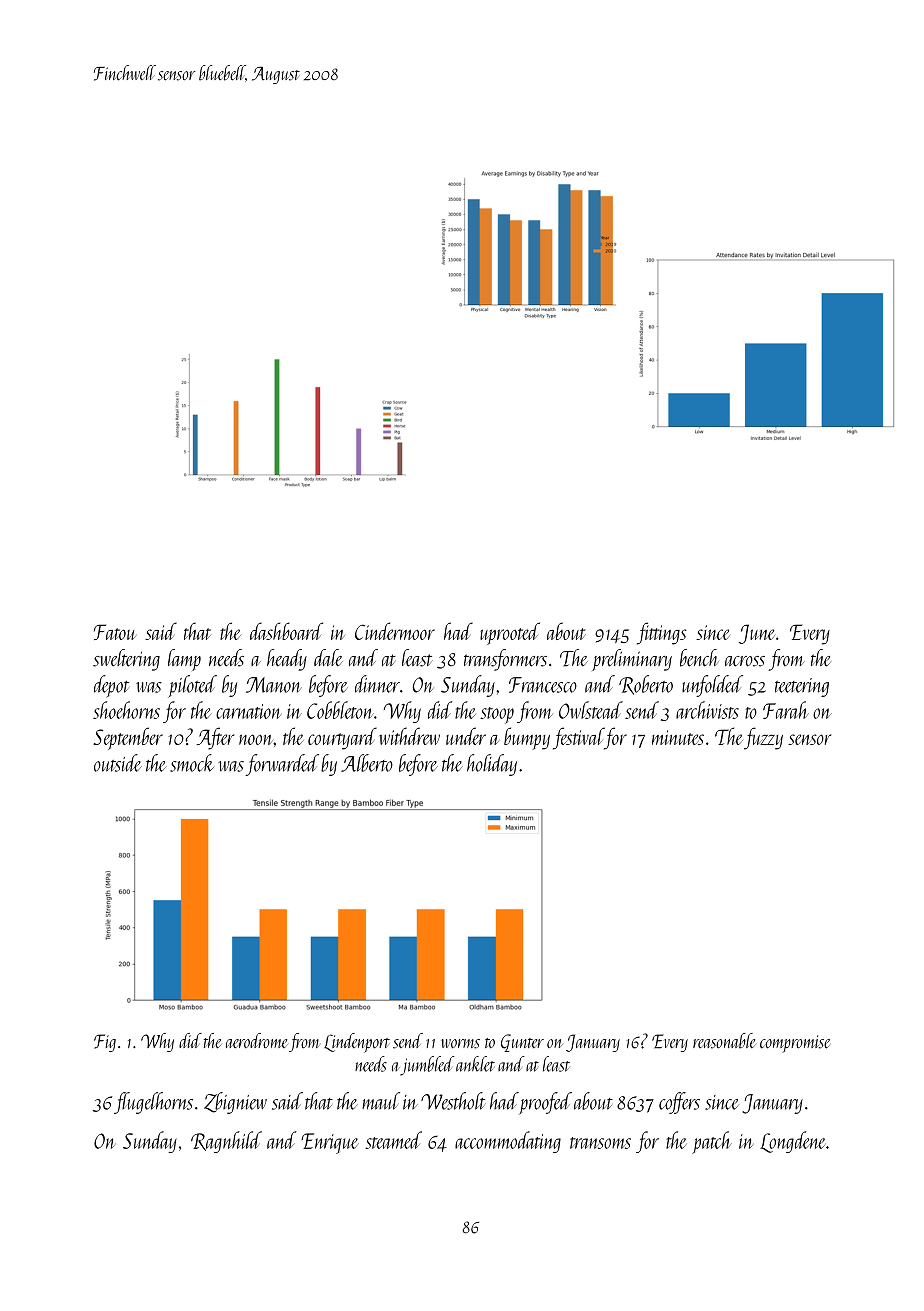  What do you see at coordinates (662, 633) in the document?
I see `fittings` at bounding box center [662, 633].
